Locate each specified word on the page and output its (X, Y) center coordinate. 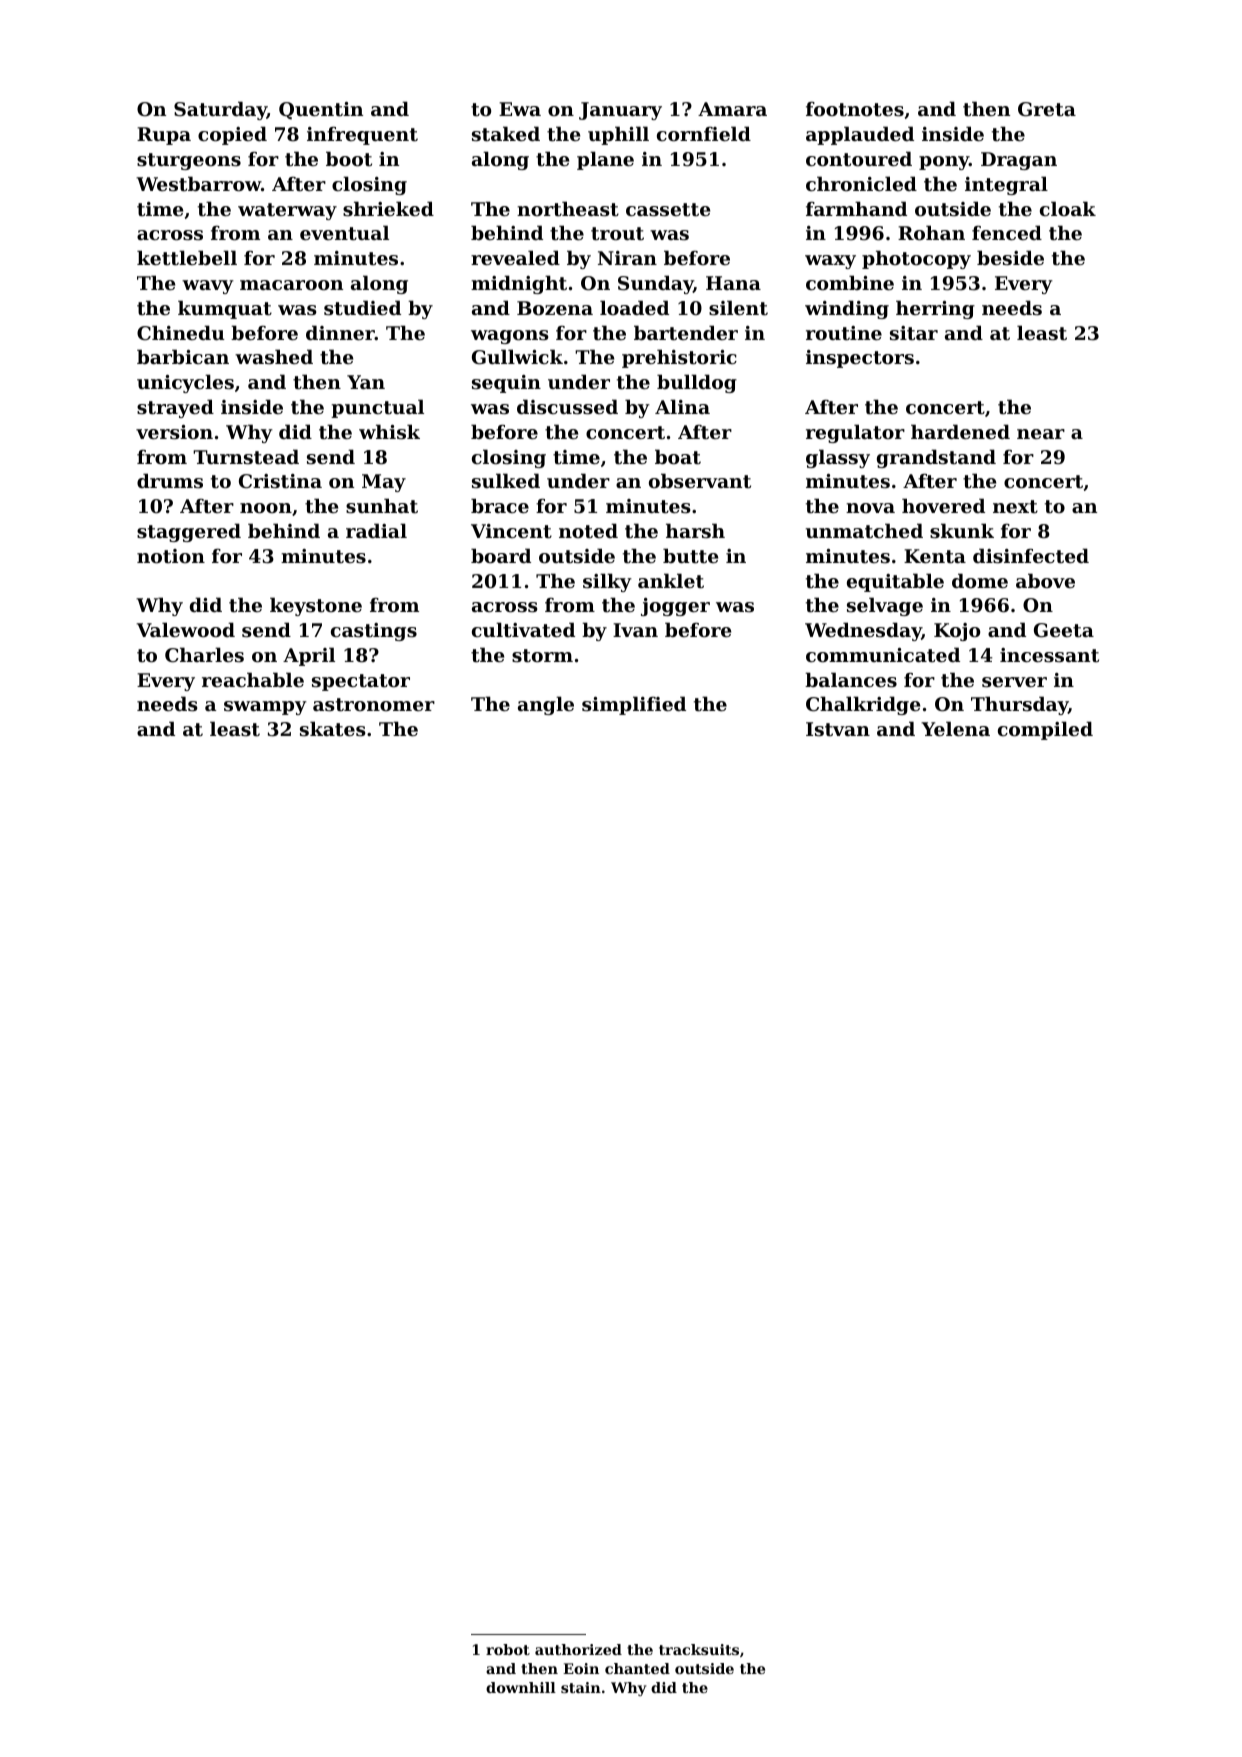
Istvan (838, 729)
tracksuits (699, 1649)
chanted (637, 1668)
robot (508, 1649)
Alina (682, 406)
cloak (1068, 208)
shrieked (388, 208)
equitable (895, 582)
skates (333, 729)
